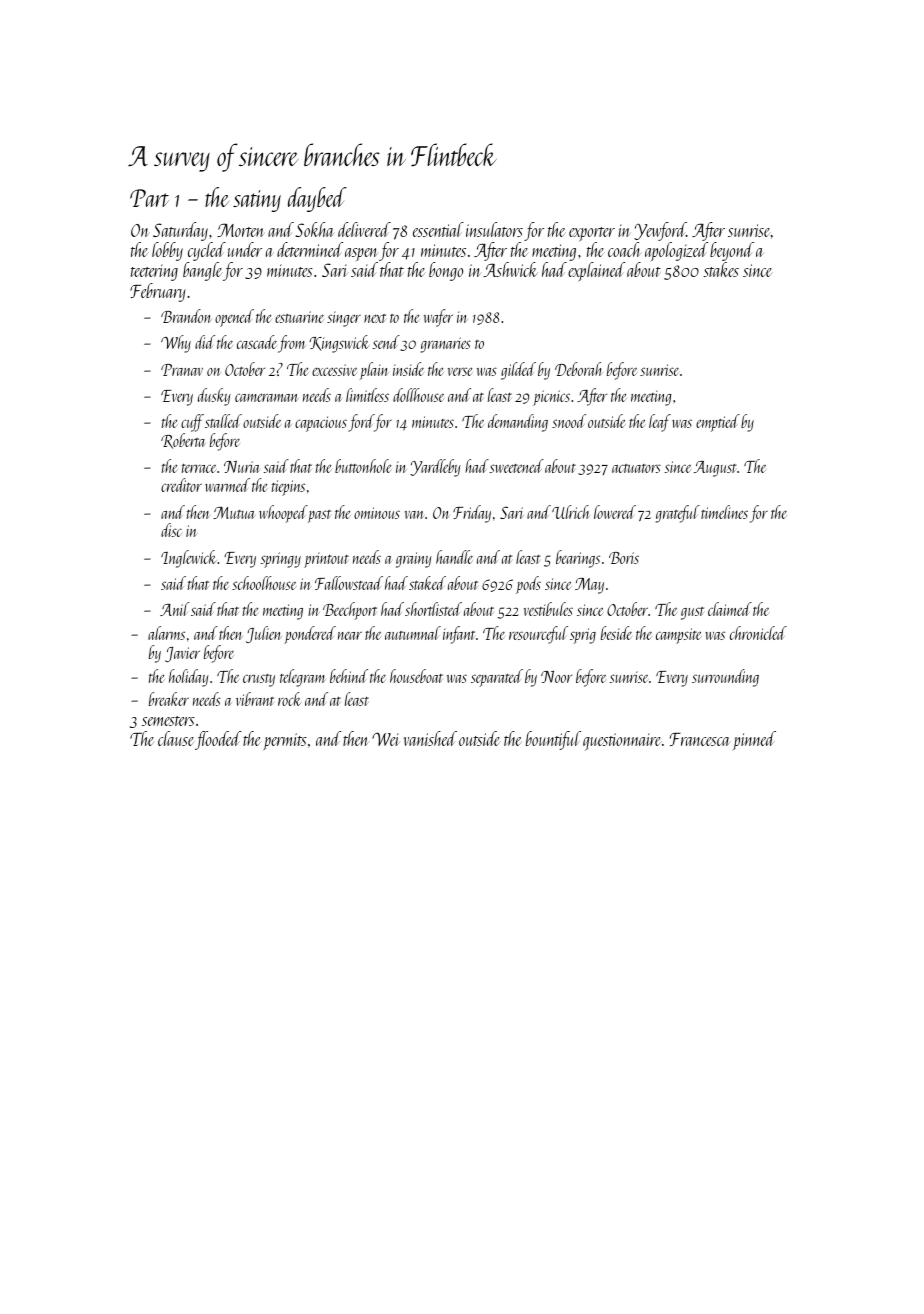 The image size is (924, 1314). What do you see at coordinates (176, 738) in the screenshot?
I see `clause` at bounding box center [176, 738].
